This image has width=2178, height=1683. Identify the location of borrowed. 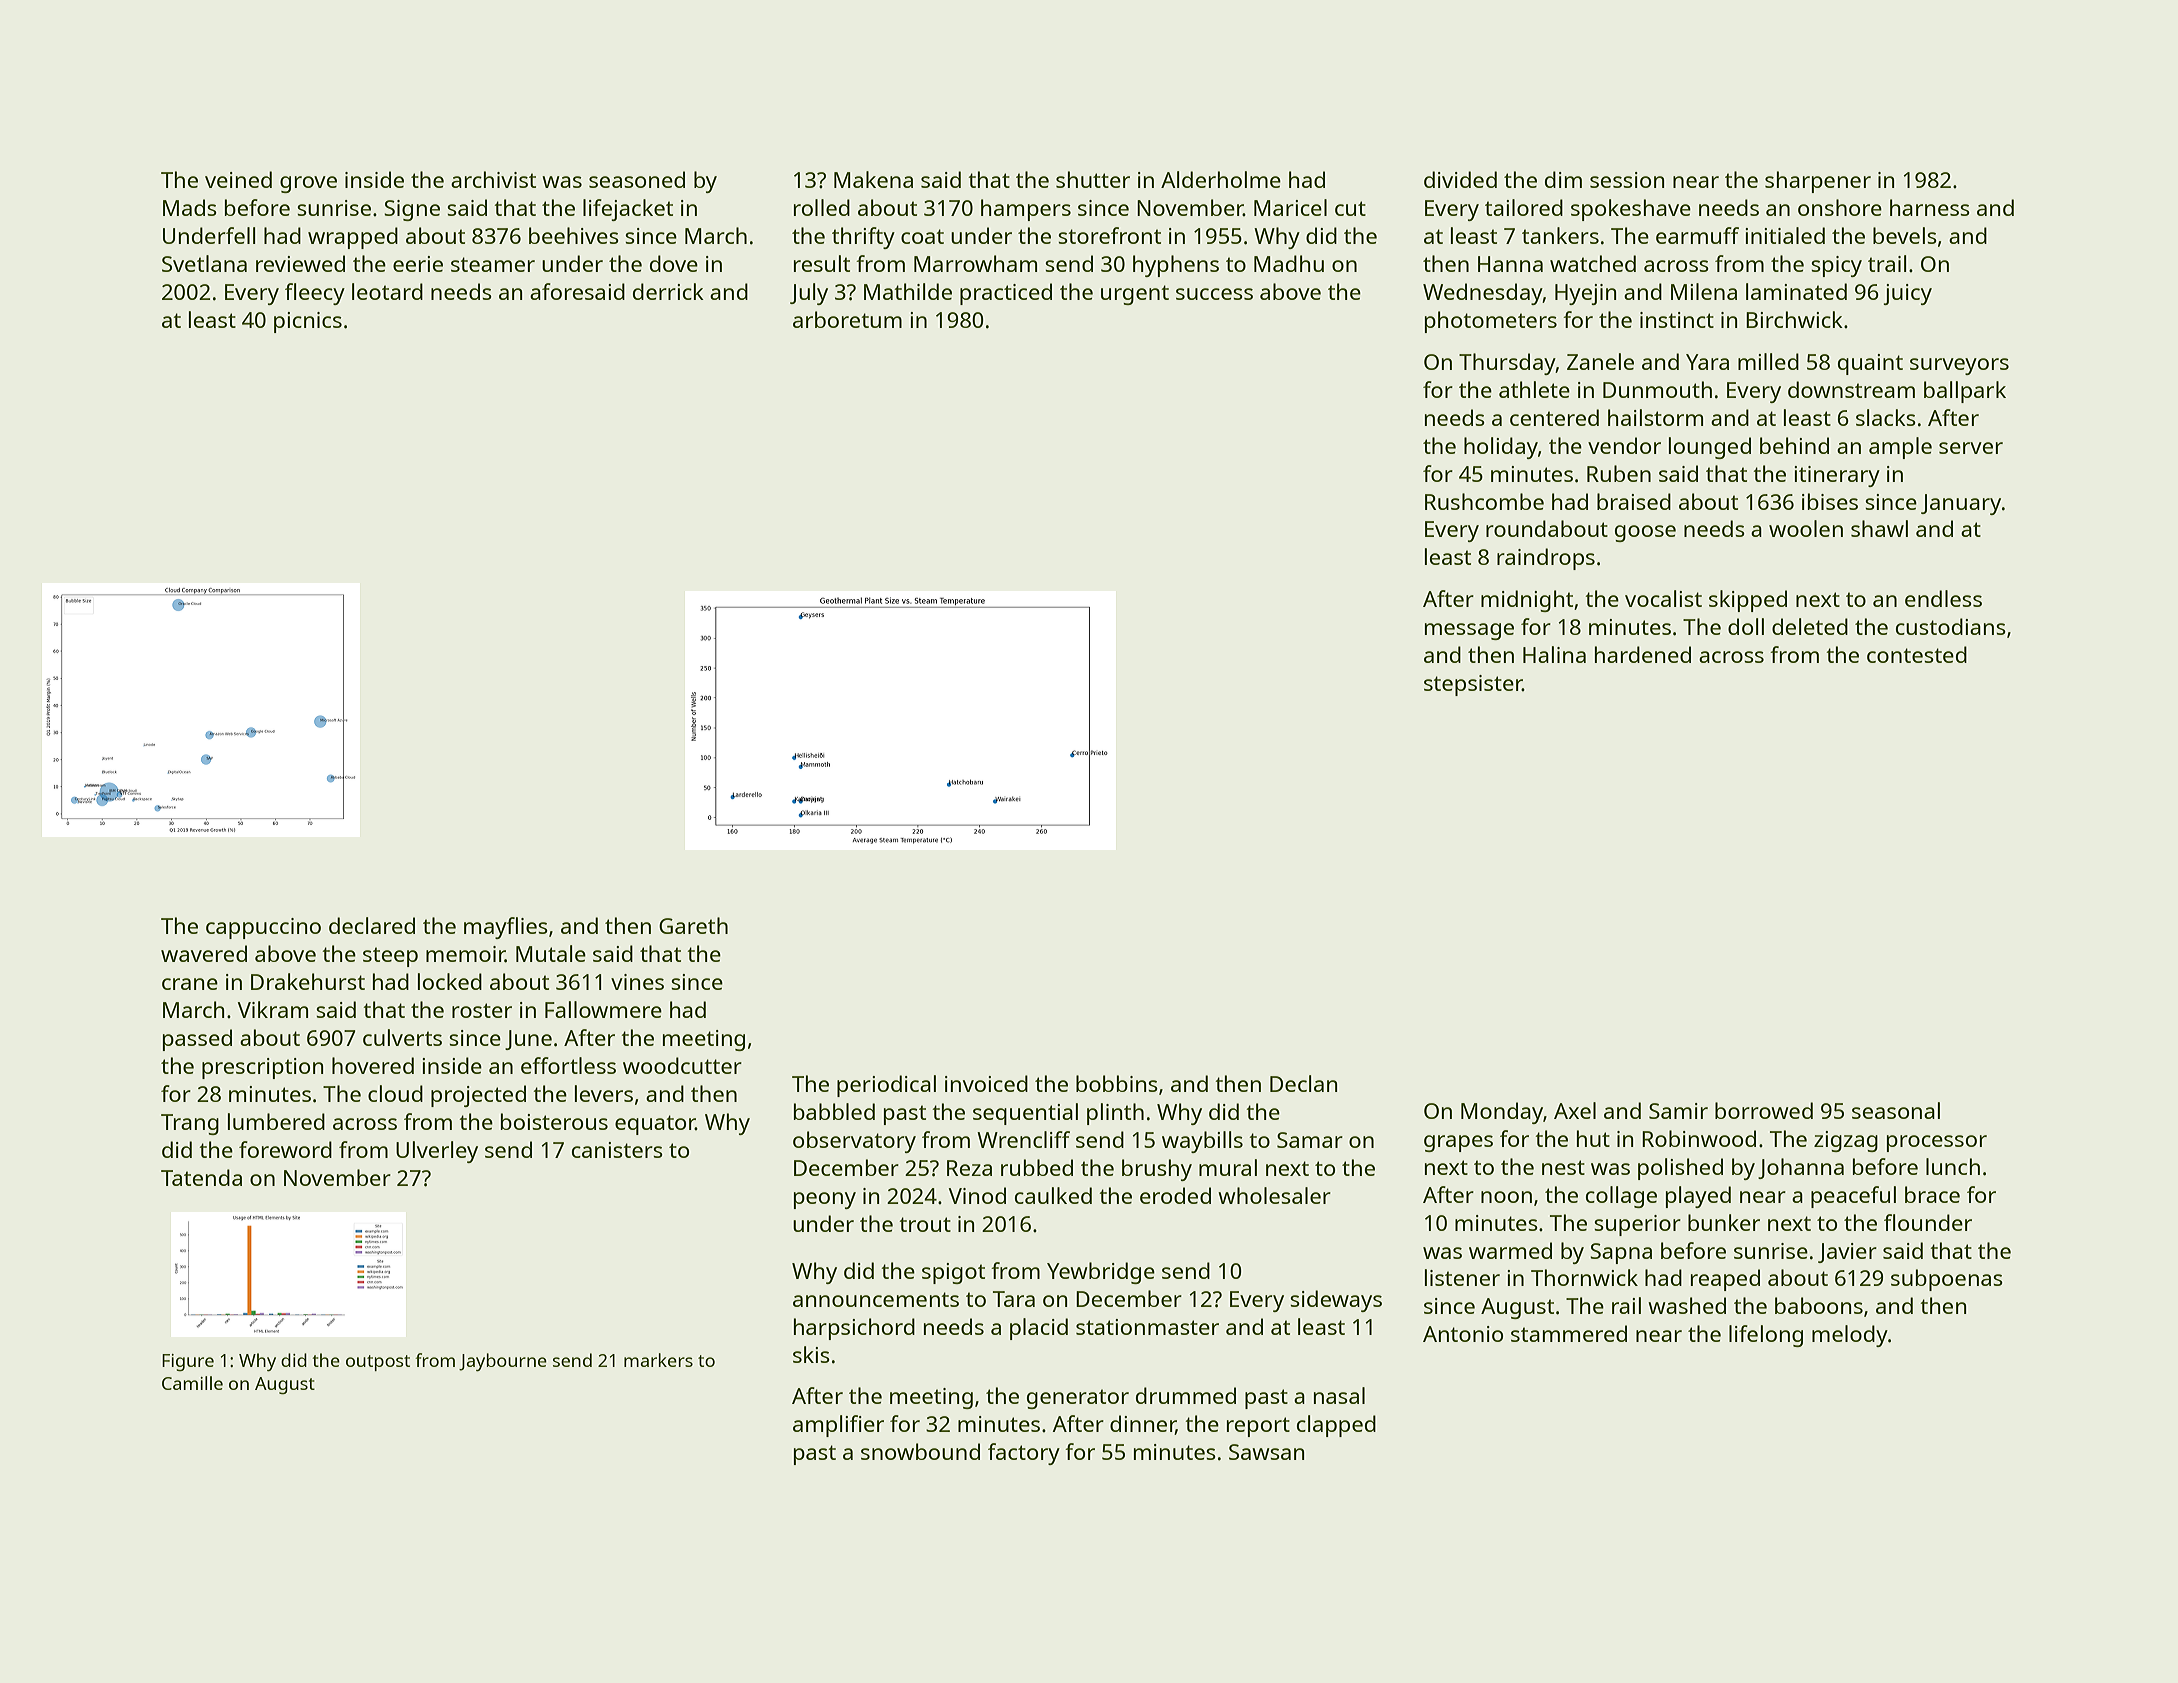
(1764, 1110).
